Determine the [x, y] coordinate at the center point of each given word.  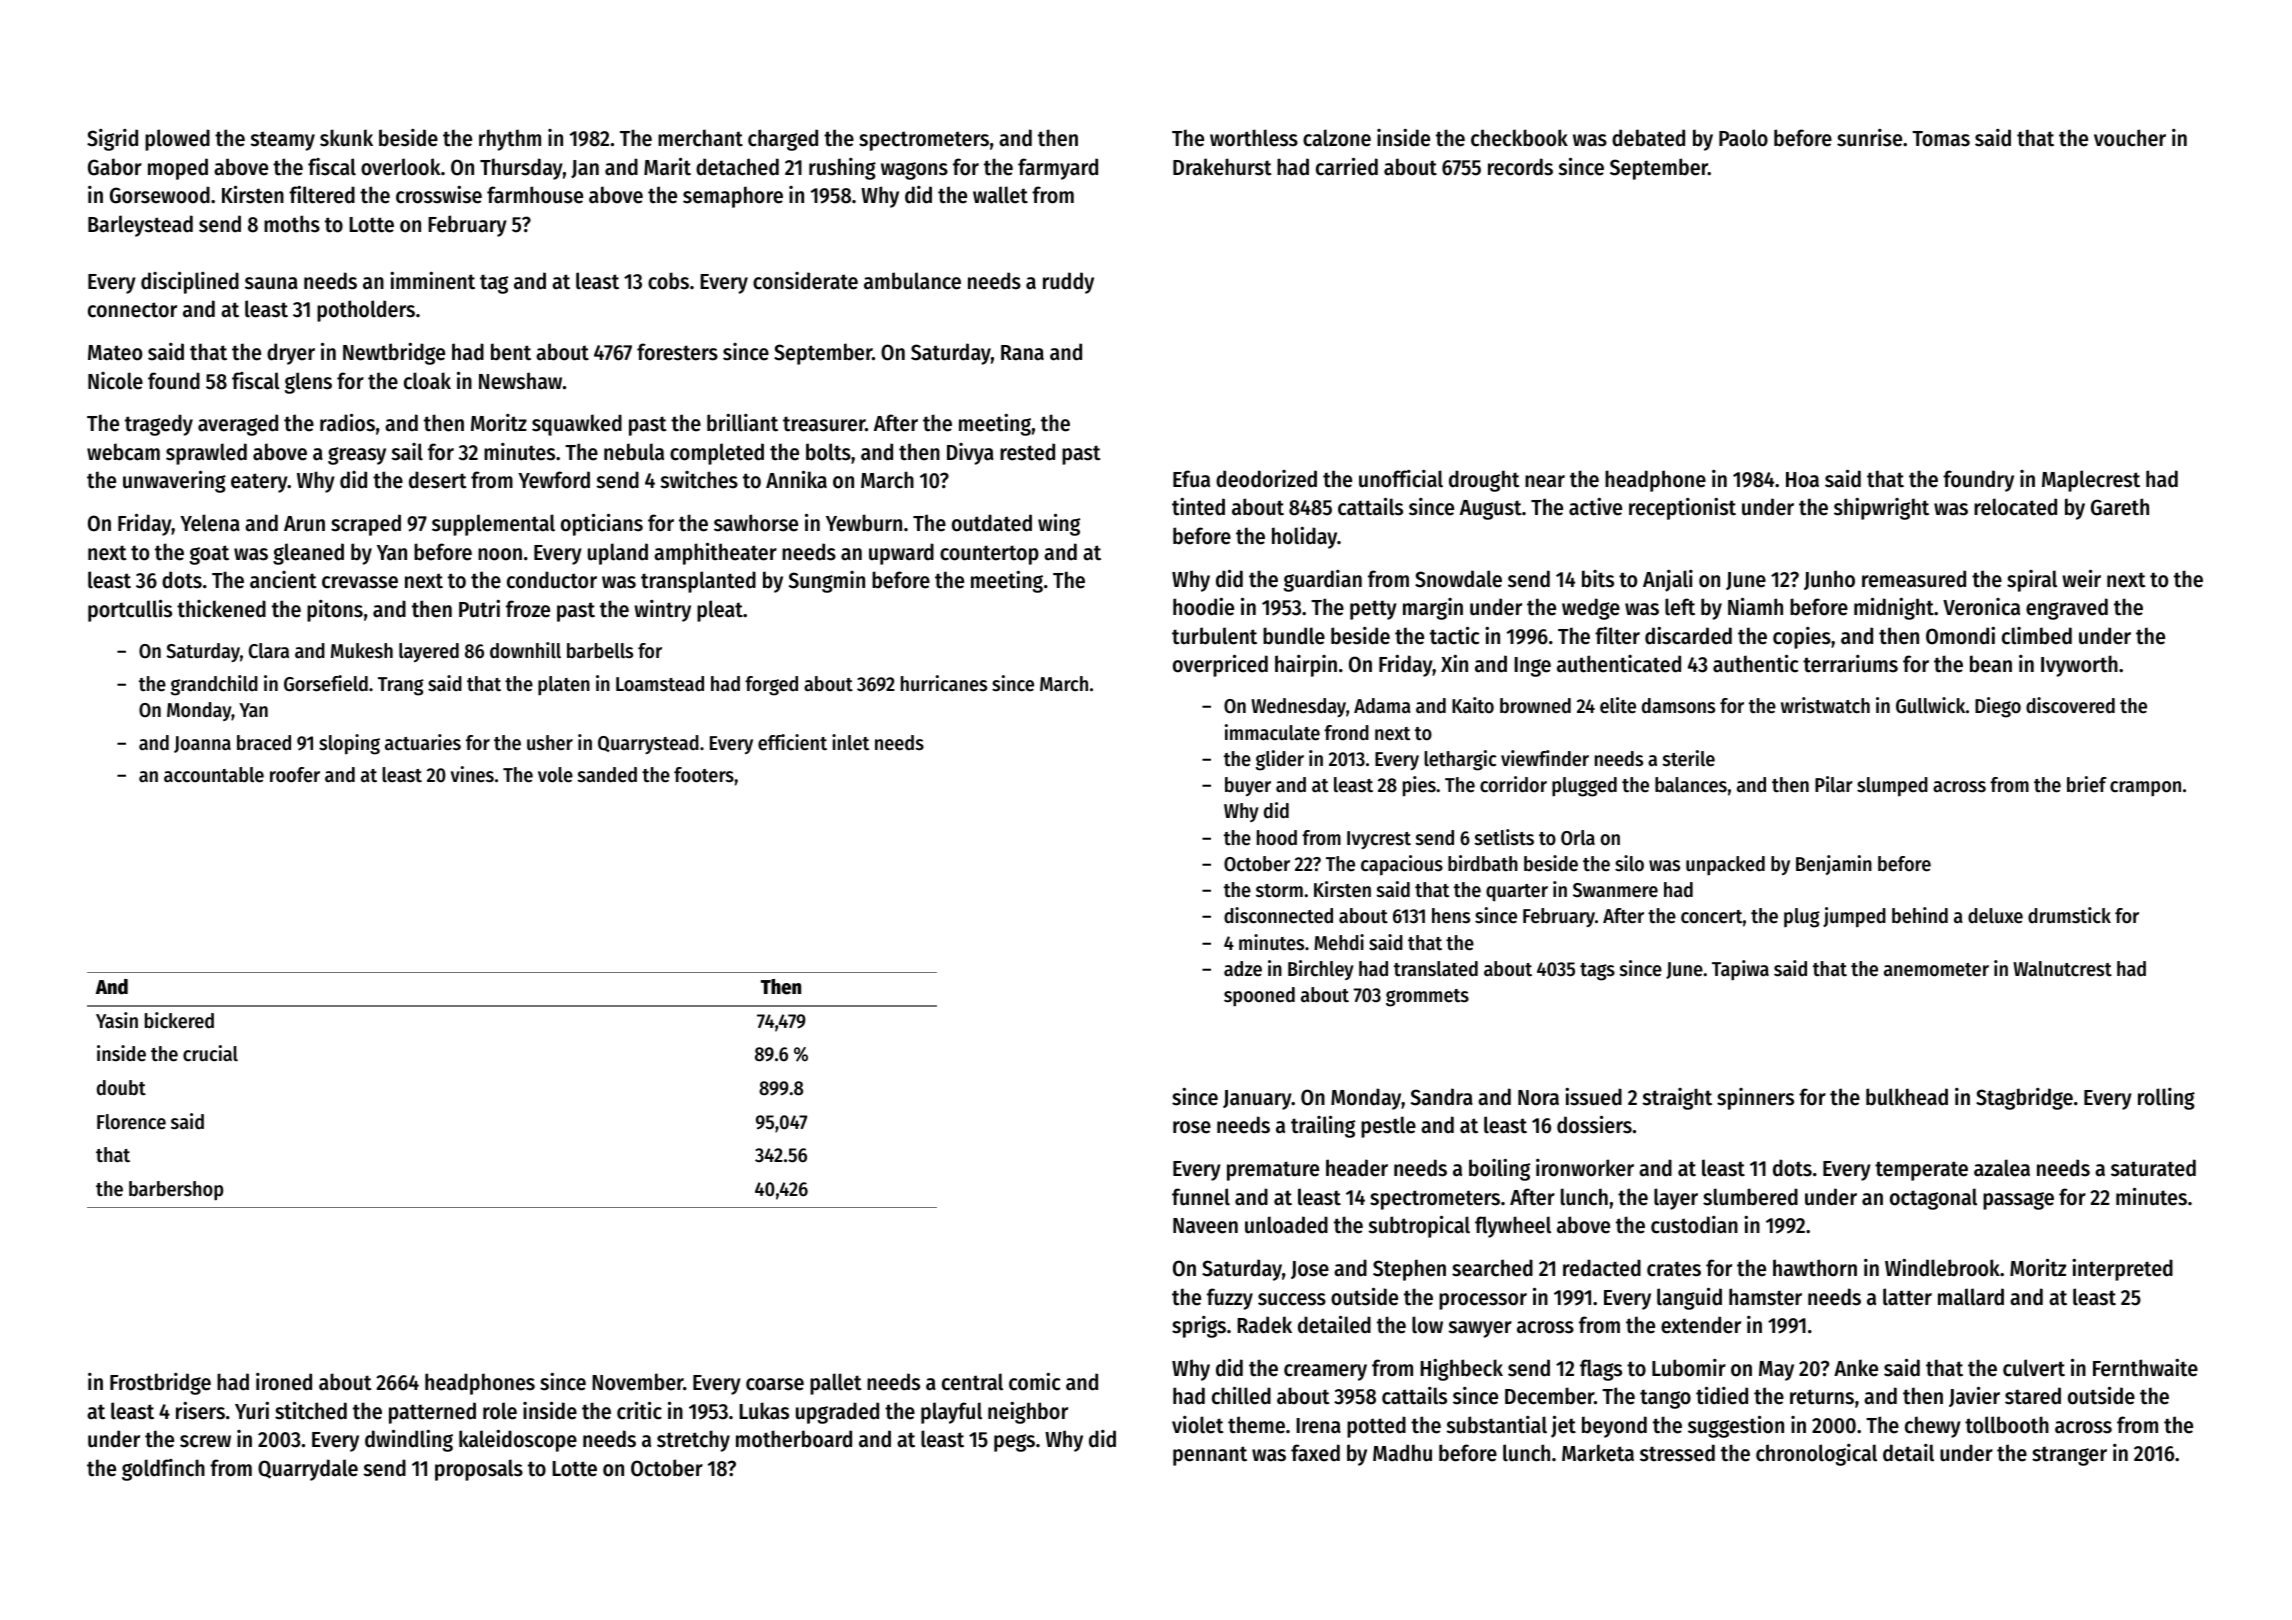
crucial [210, 1053]
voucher [2130, 138]
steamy [283, 141]
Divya [970, 454]
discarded [1688, 636]
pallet [836, 1384]
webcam [123, 452]
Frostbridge [160, 1384]
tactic [1454, 635]
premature [1273, 1171]
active [1595, 507]
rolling [2166, 1099]
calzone [1337, 138]
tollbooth [2007, 1425]
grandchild [214, 685]
